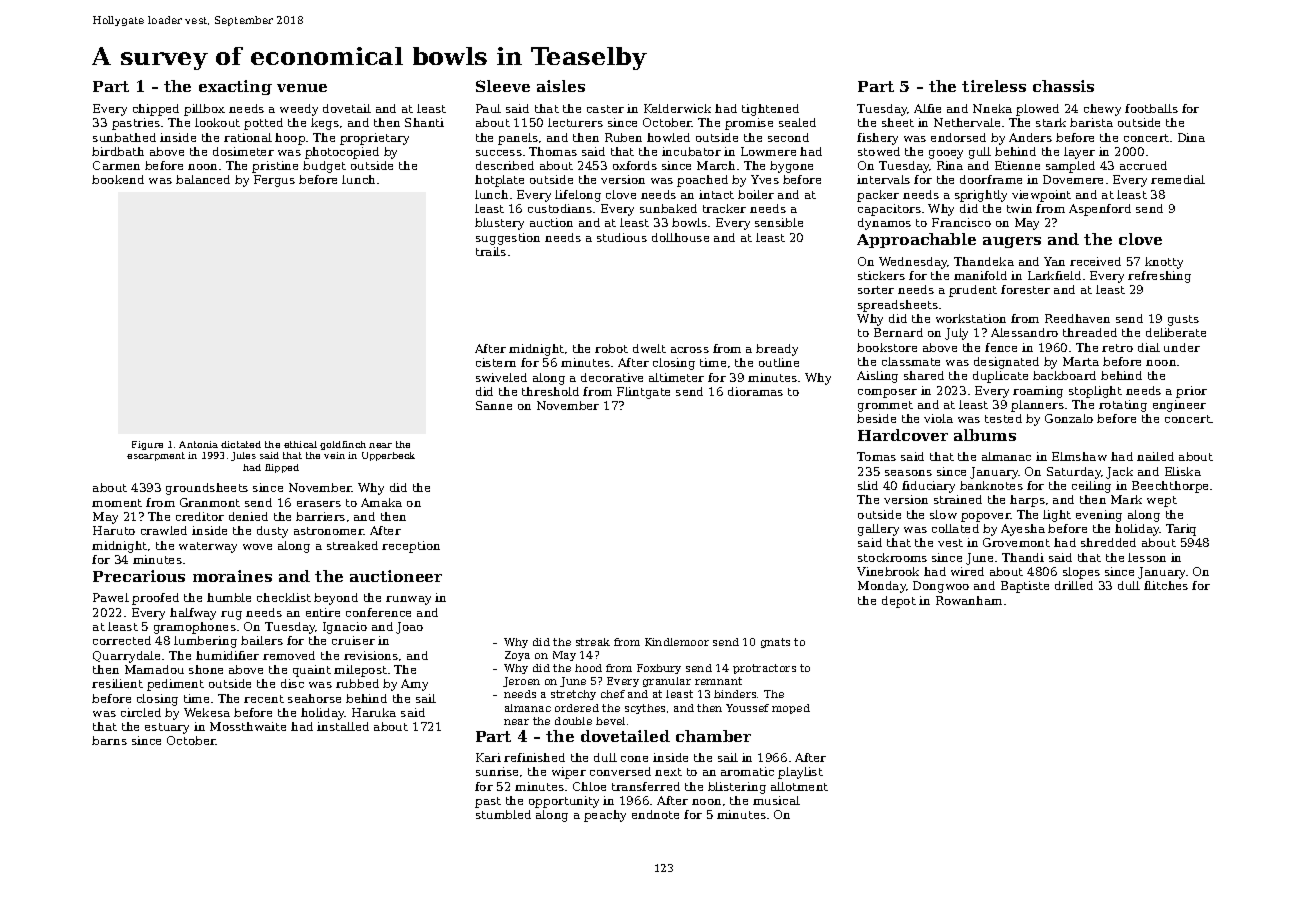 The height and width of the screenshot is (924, 1308). I want to click on chassis, so click(1063, 86).
